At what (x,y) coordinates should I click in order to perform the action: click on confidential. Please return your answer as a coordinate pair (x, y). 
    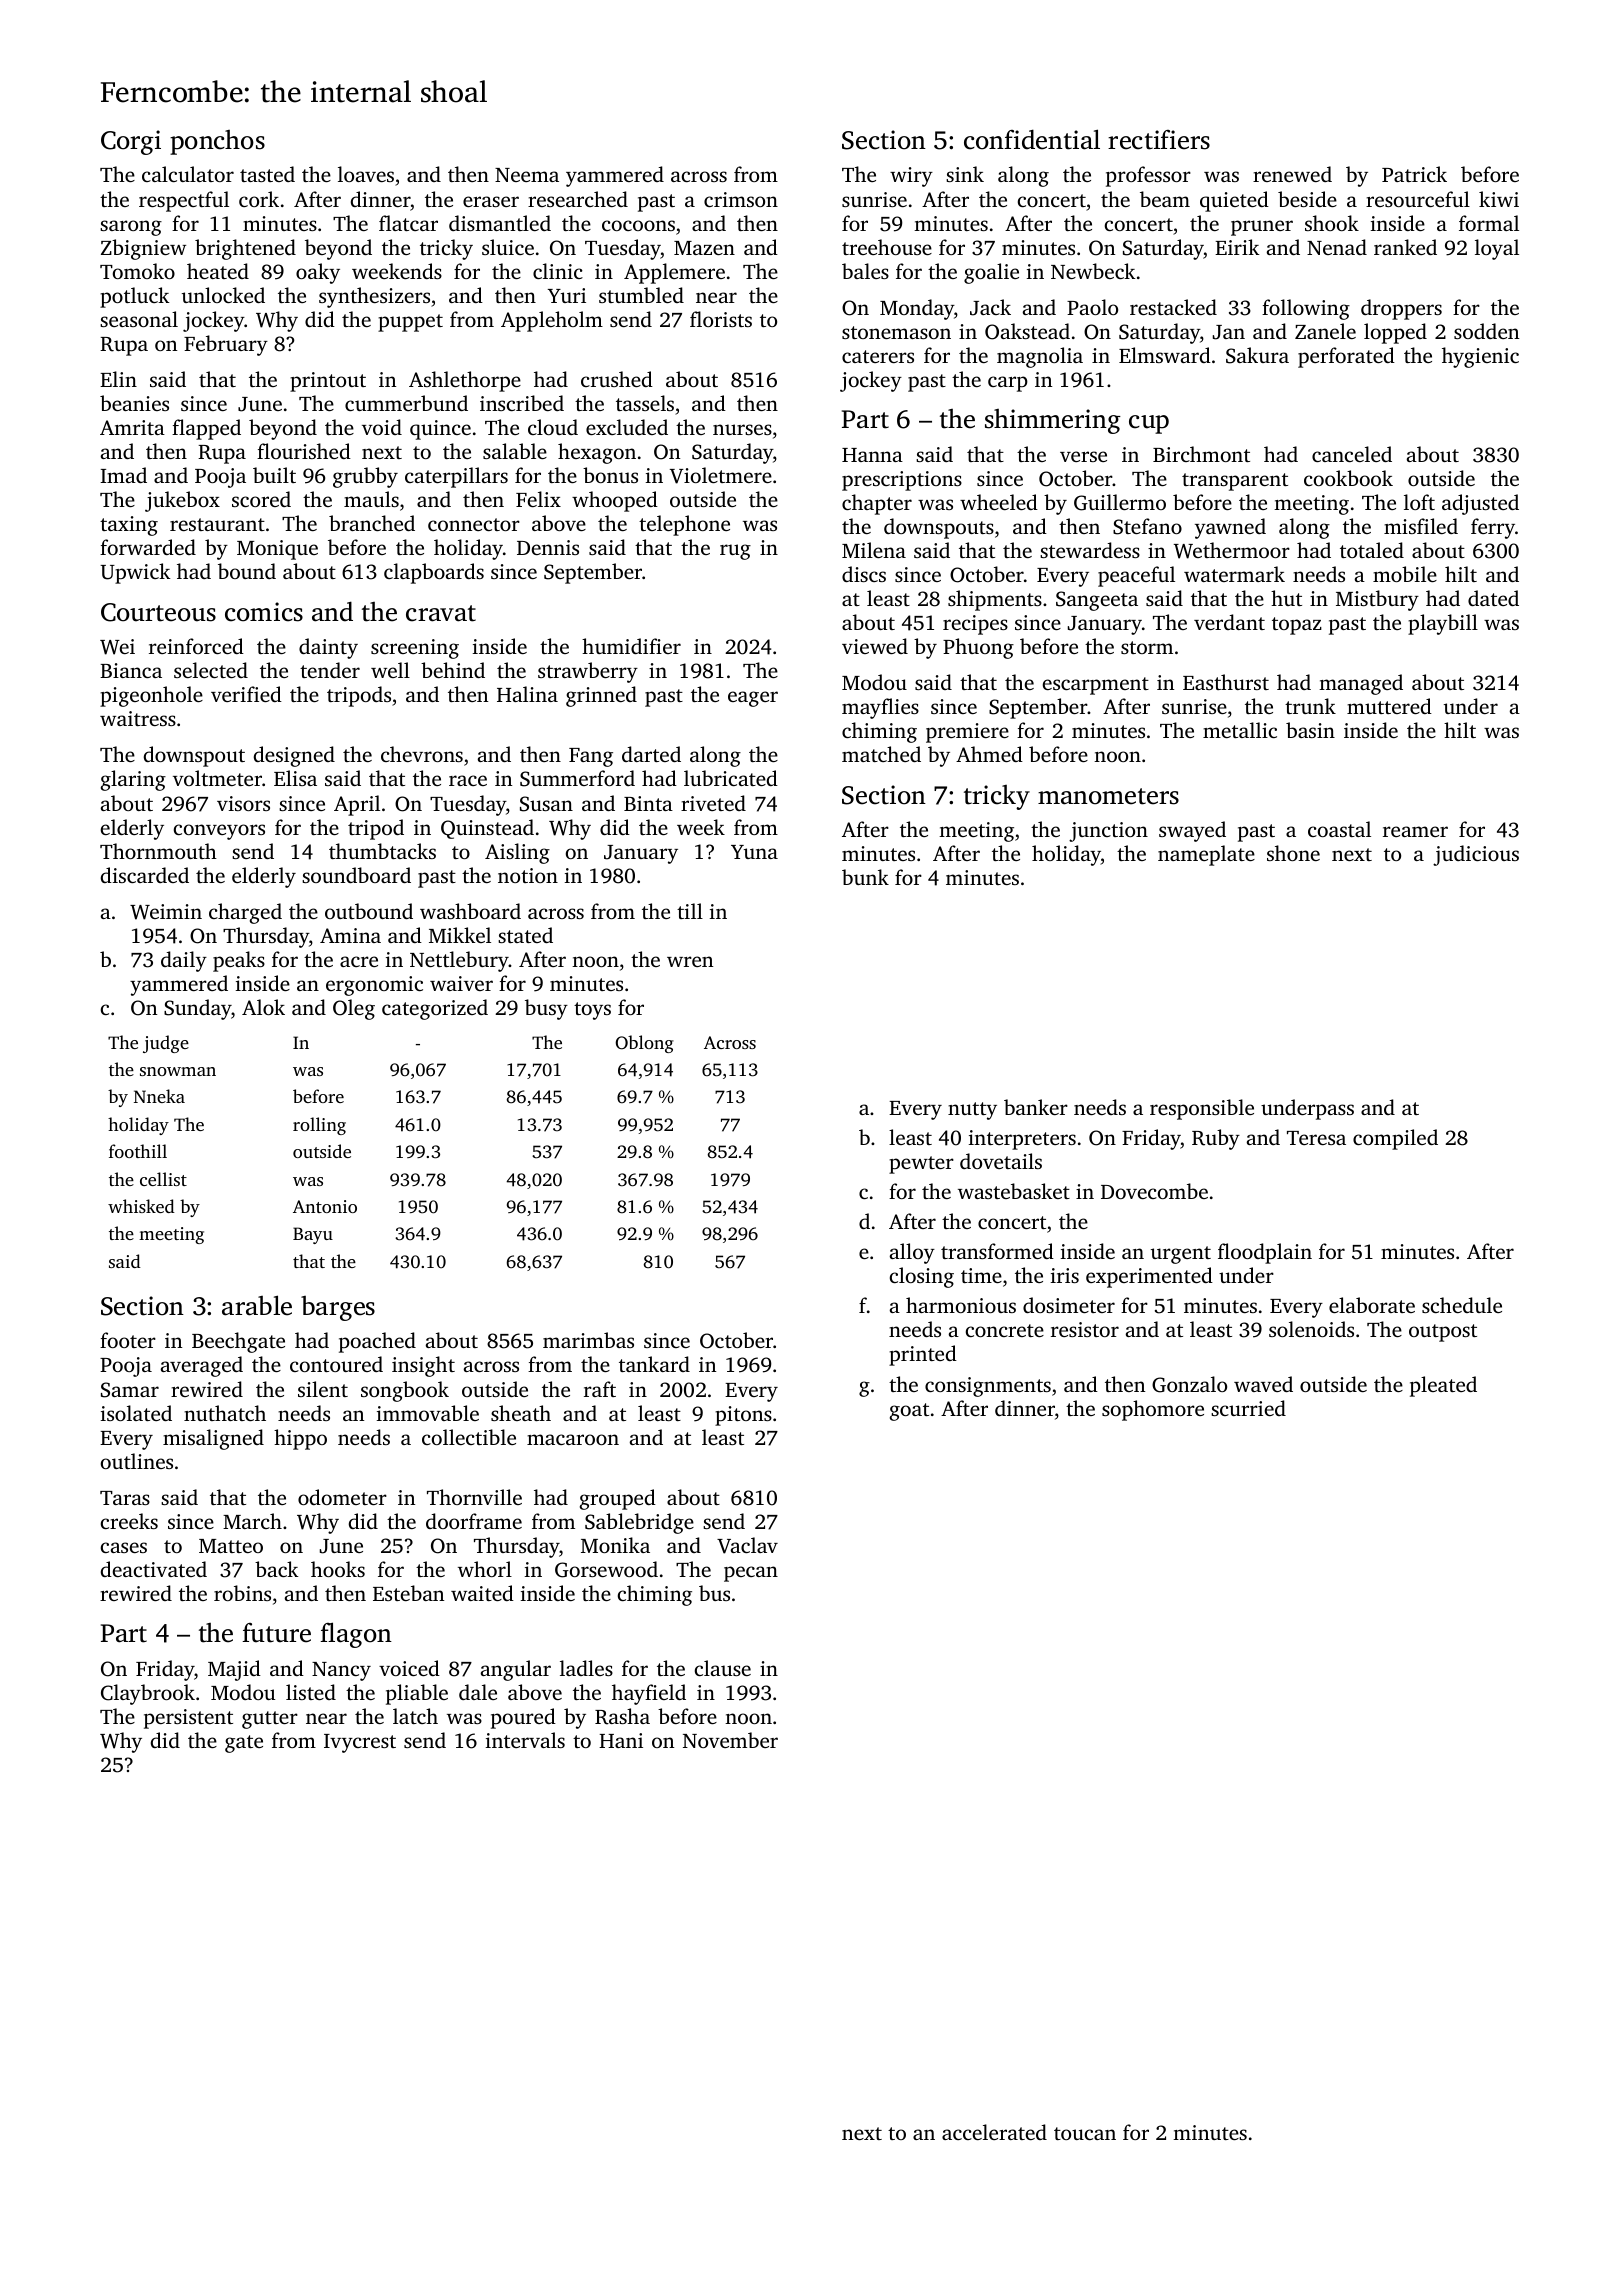
    Looking at the image, I should click on (1032, 139).
